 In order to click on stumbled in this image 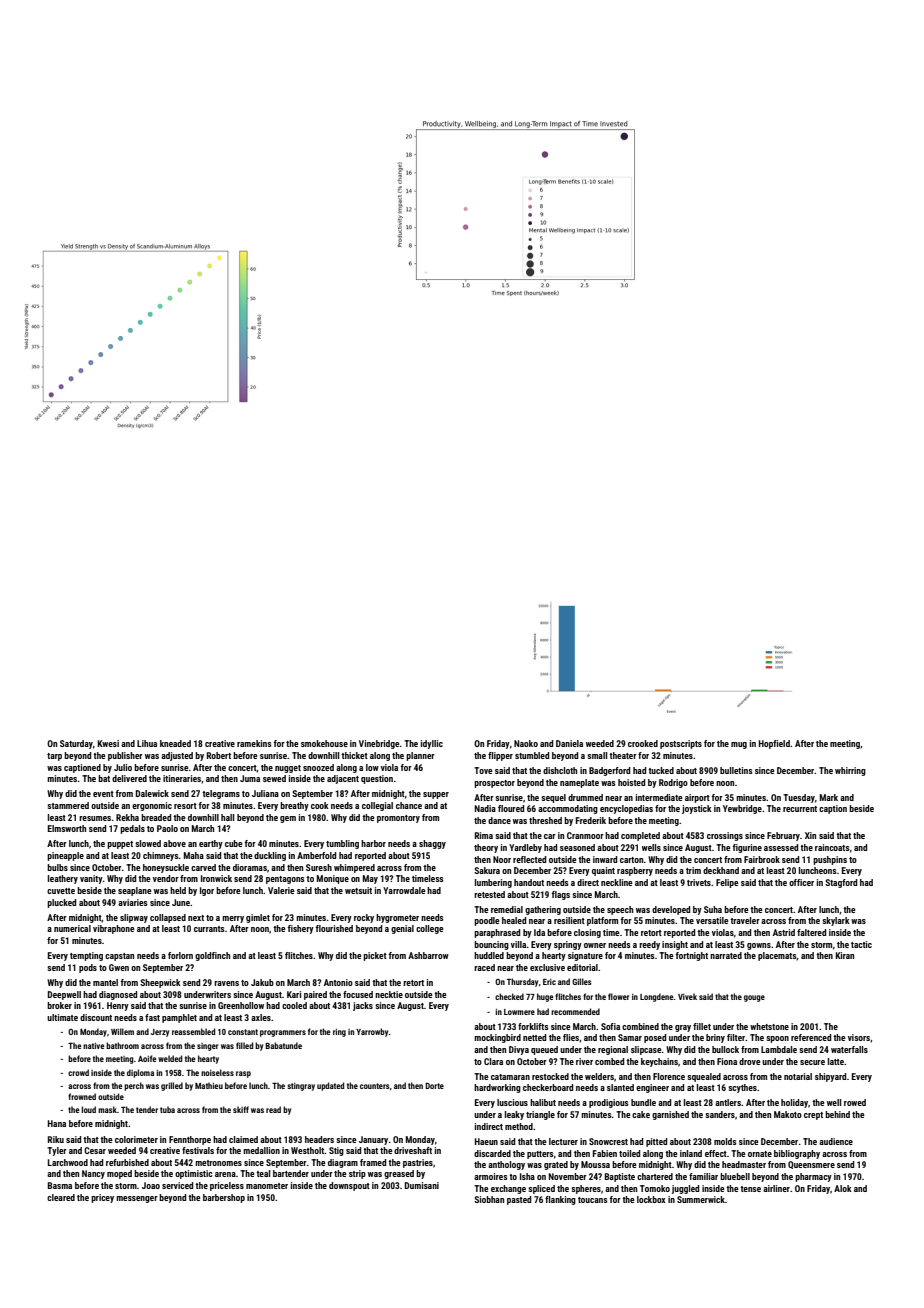, I will do `click(532, 755)`.
